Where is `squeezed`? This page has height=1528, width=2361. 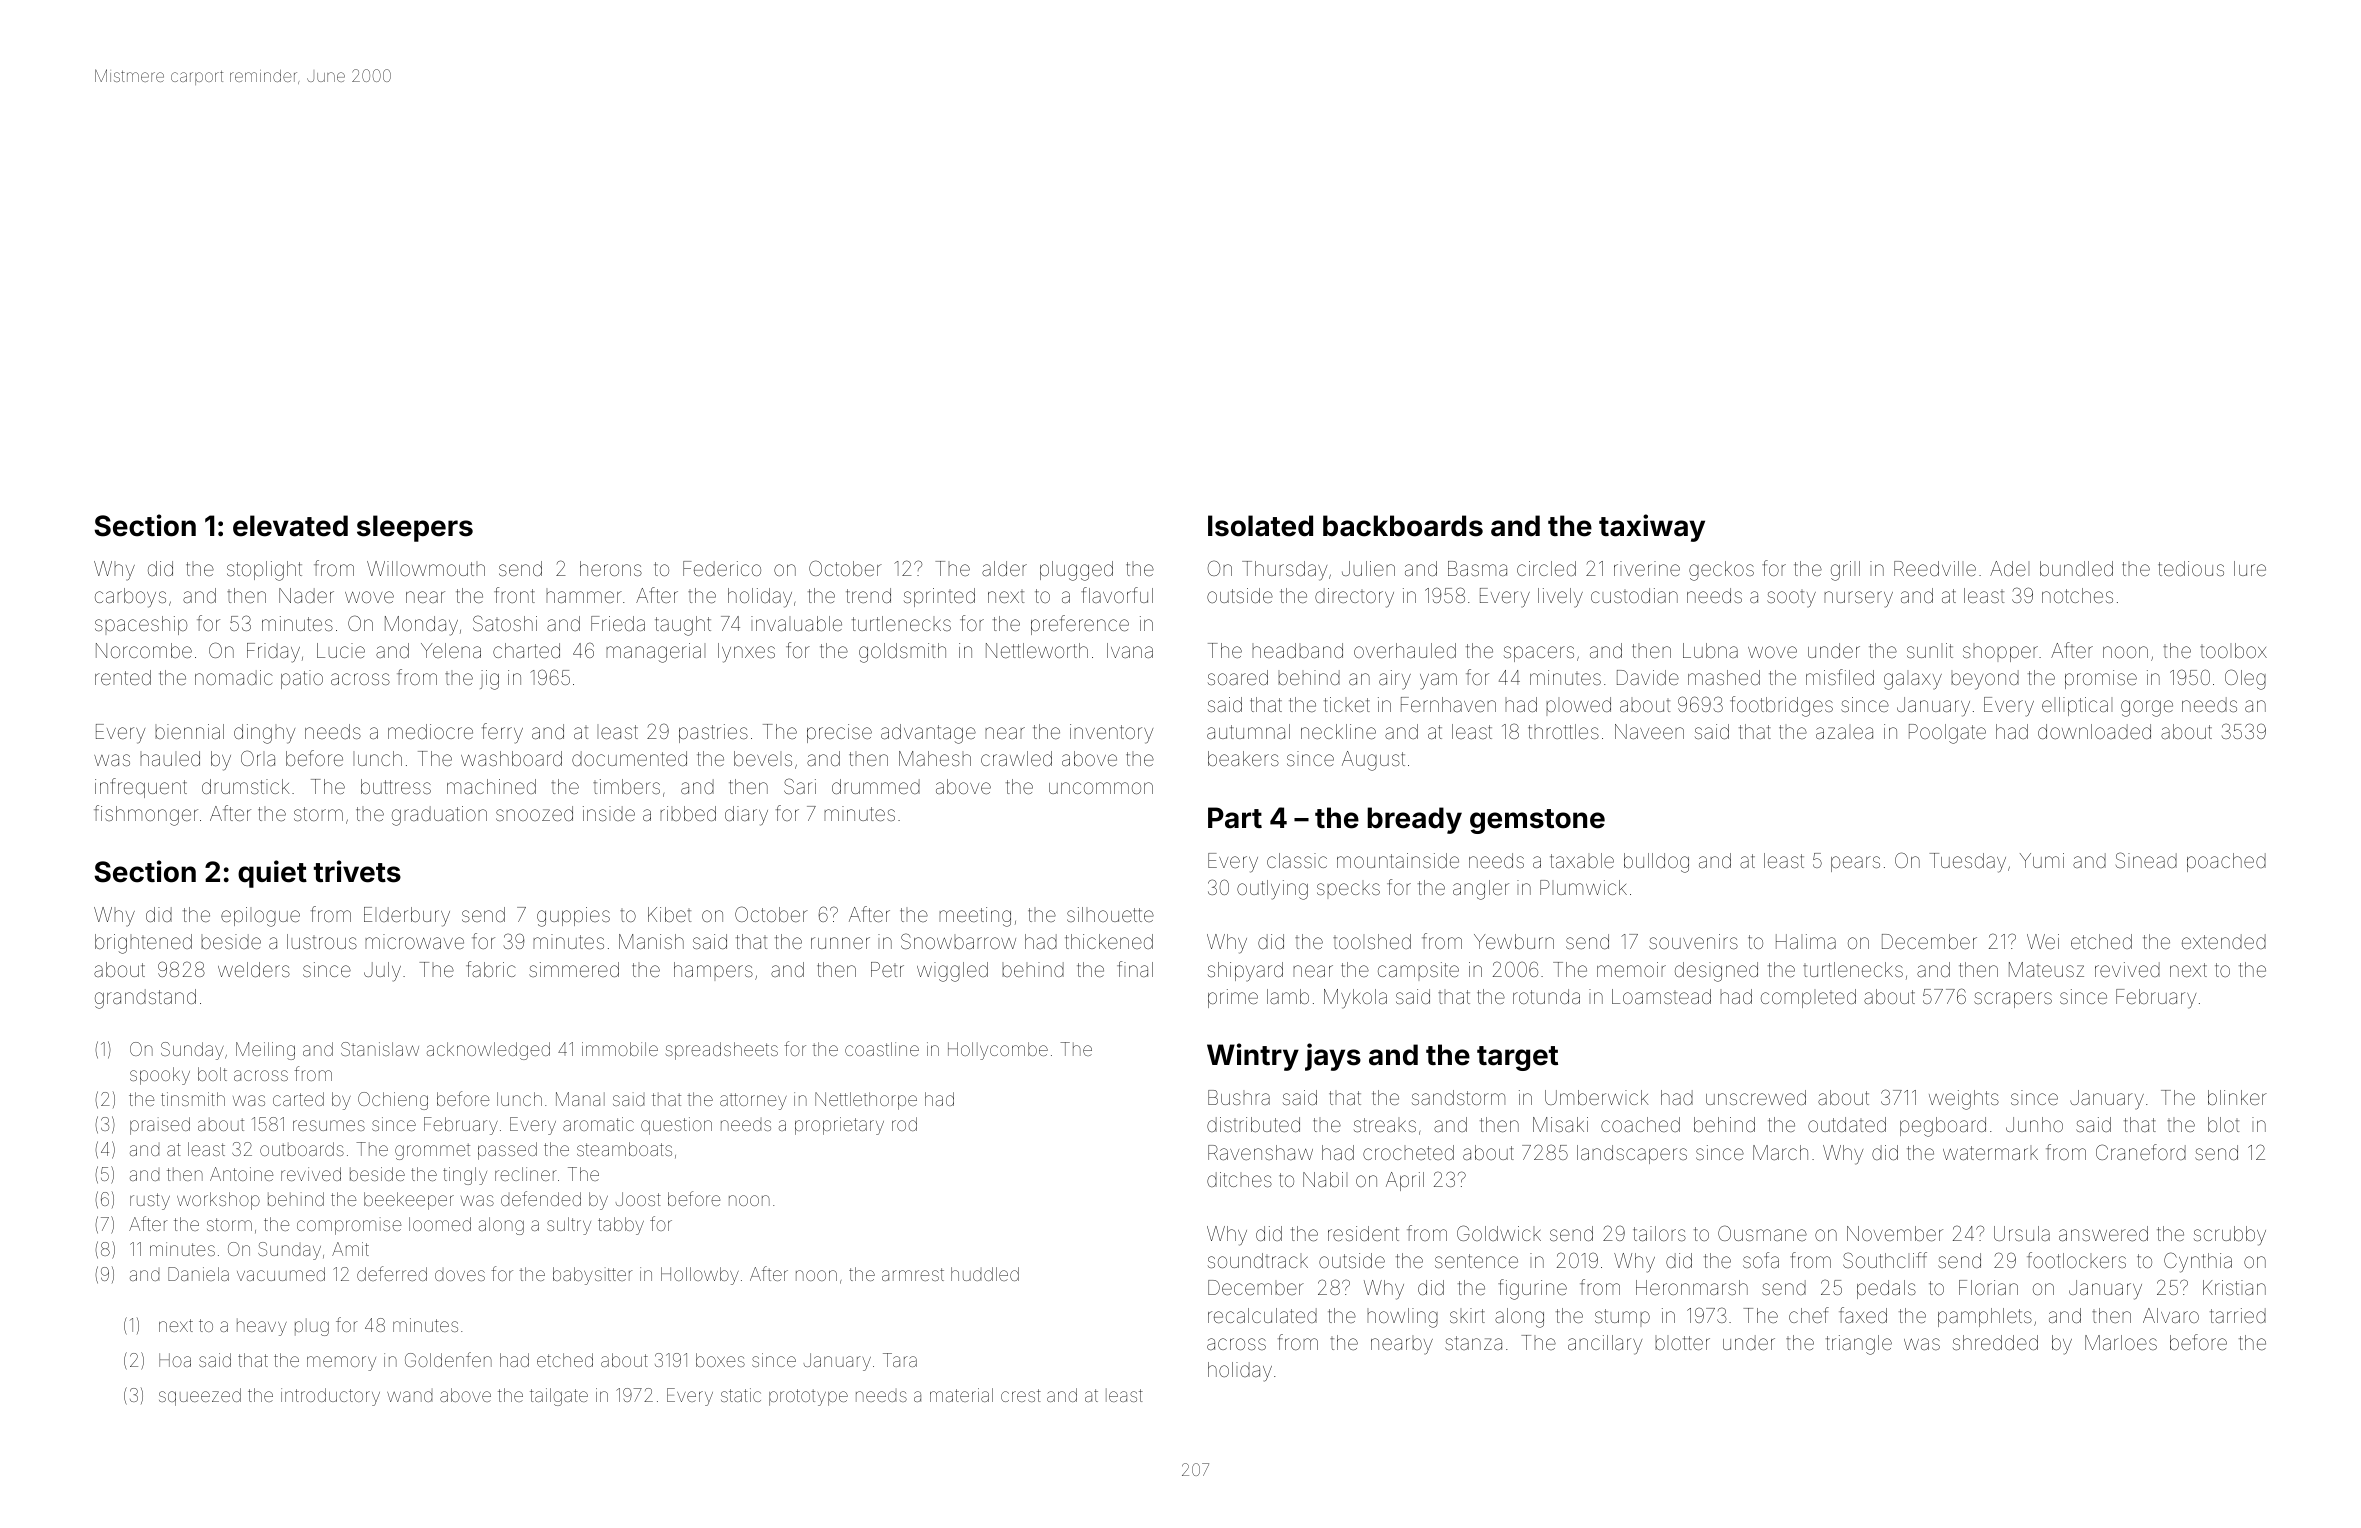 squeezed is located at coordinates (200, 1397).
